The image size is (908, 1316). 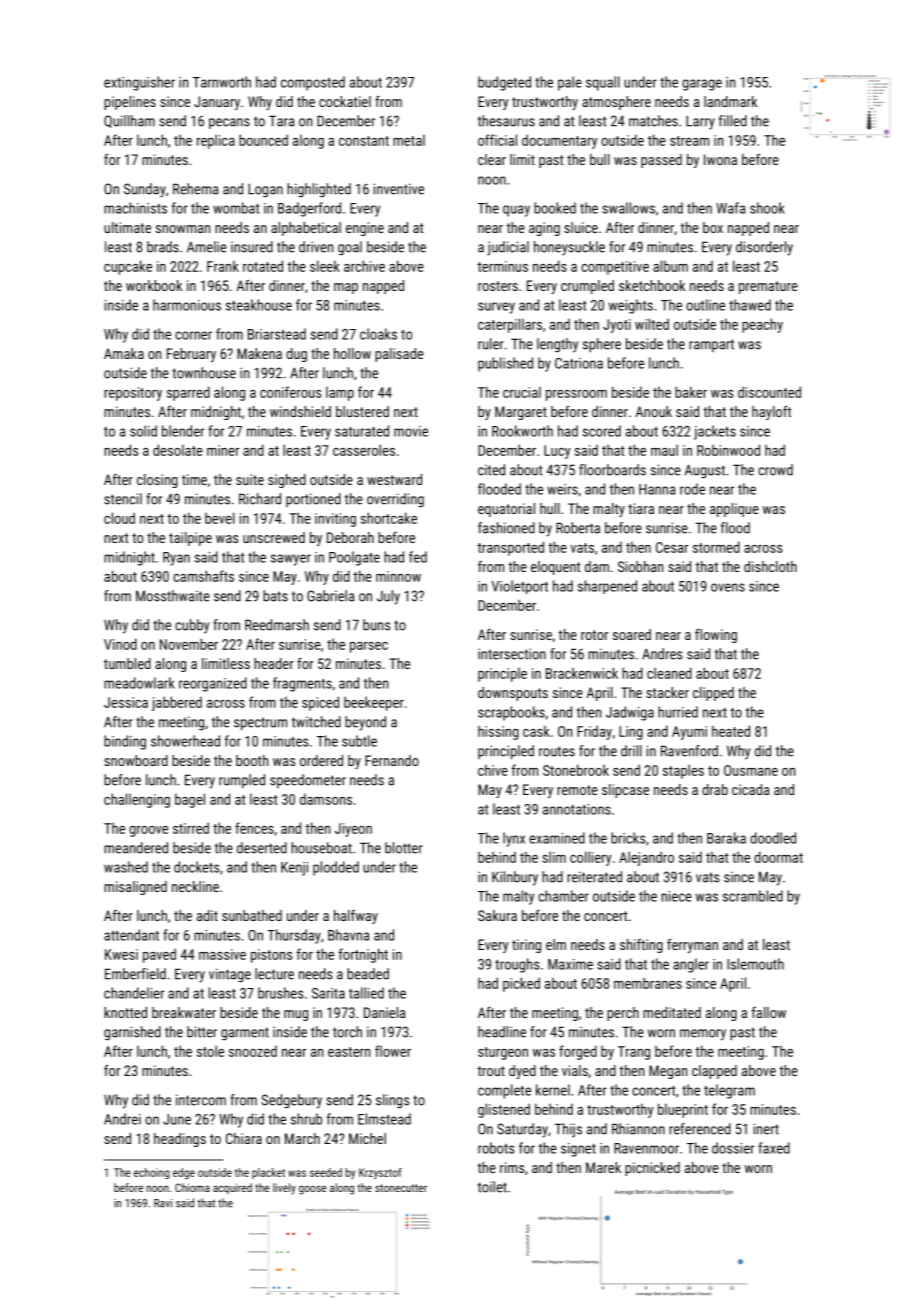 What do you see at coordinates (399, 189) in the screenshot?
I see `inventive` at bounding box center [399, 189].
